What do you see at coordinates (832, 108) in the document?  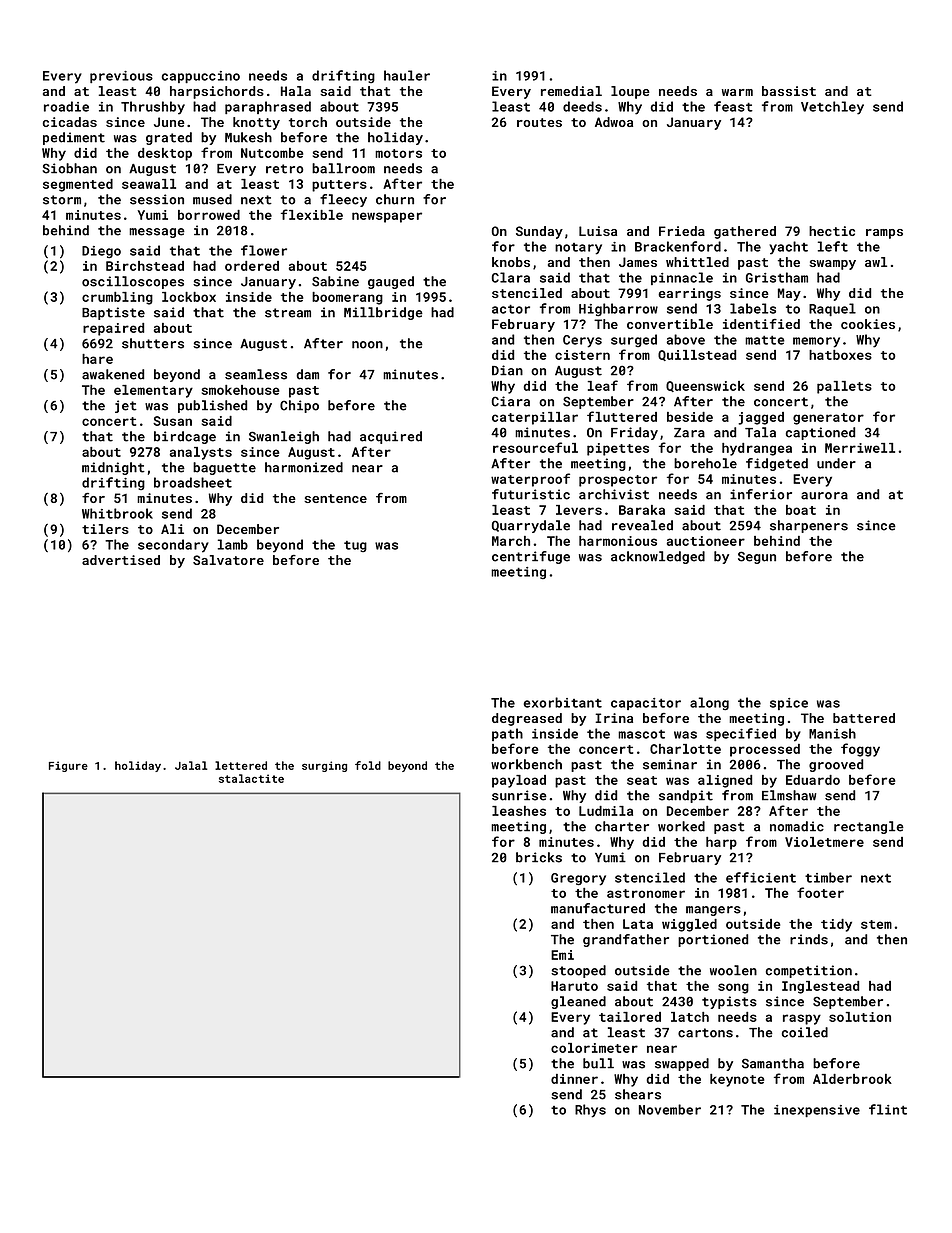 I see `Vetchley` at bounding box center [832, 108].
